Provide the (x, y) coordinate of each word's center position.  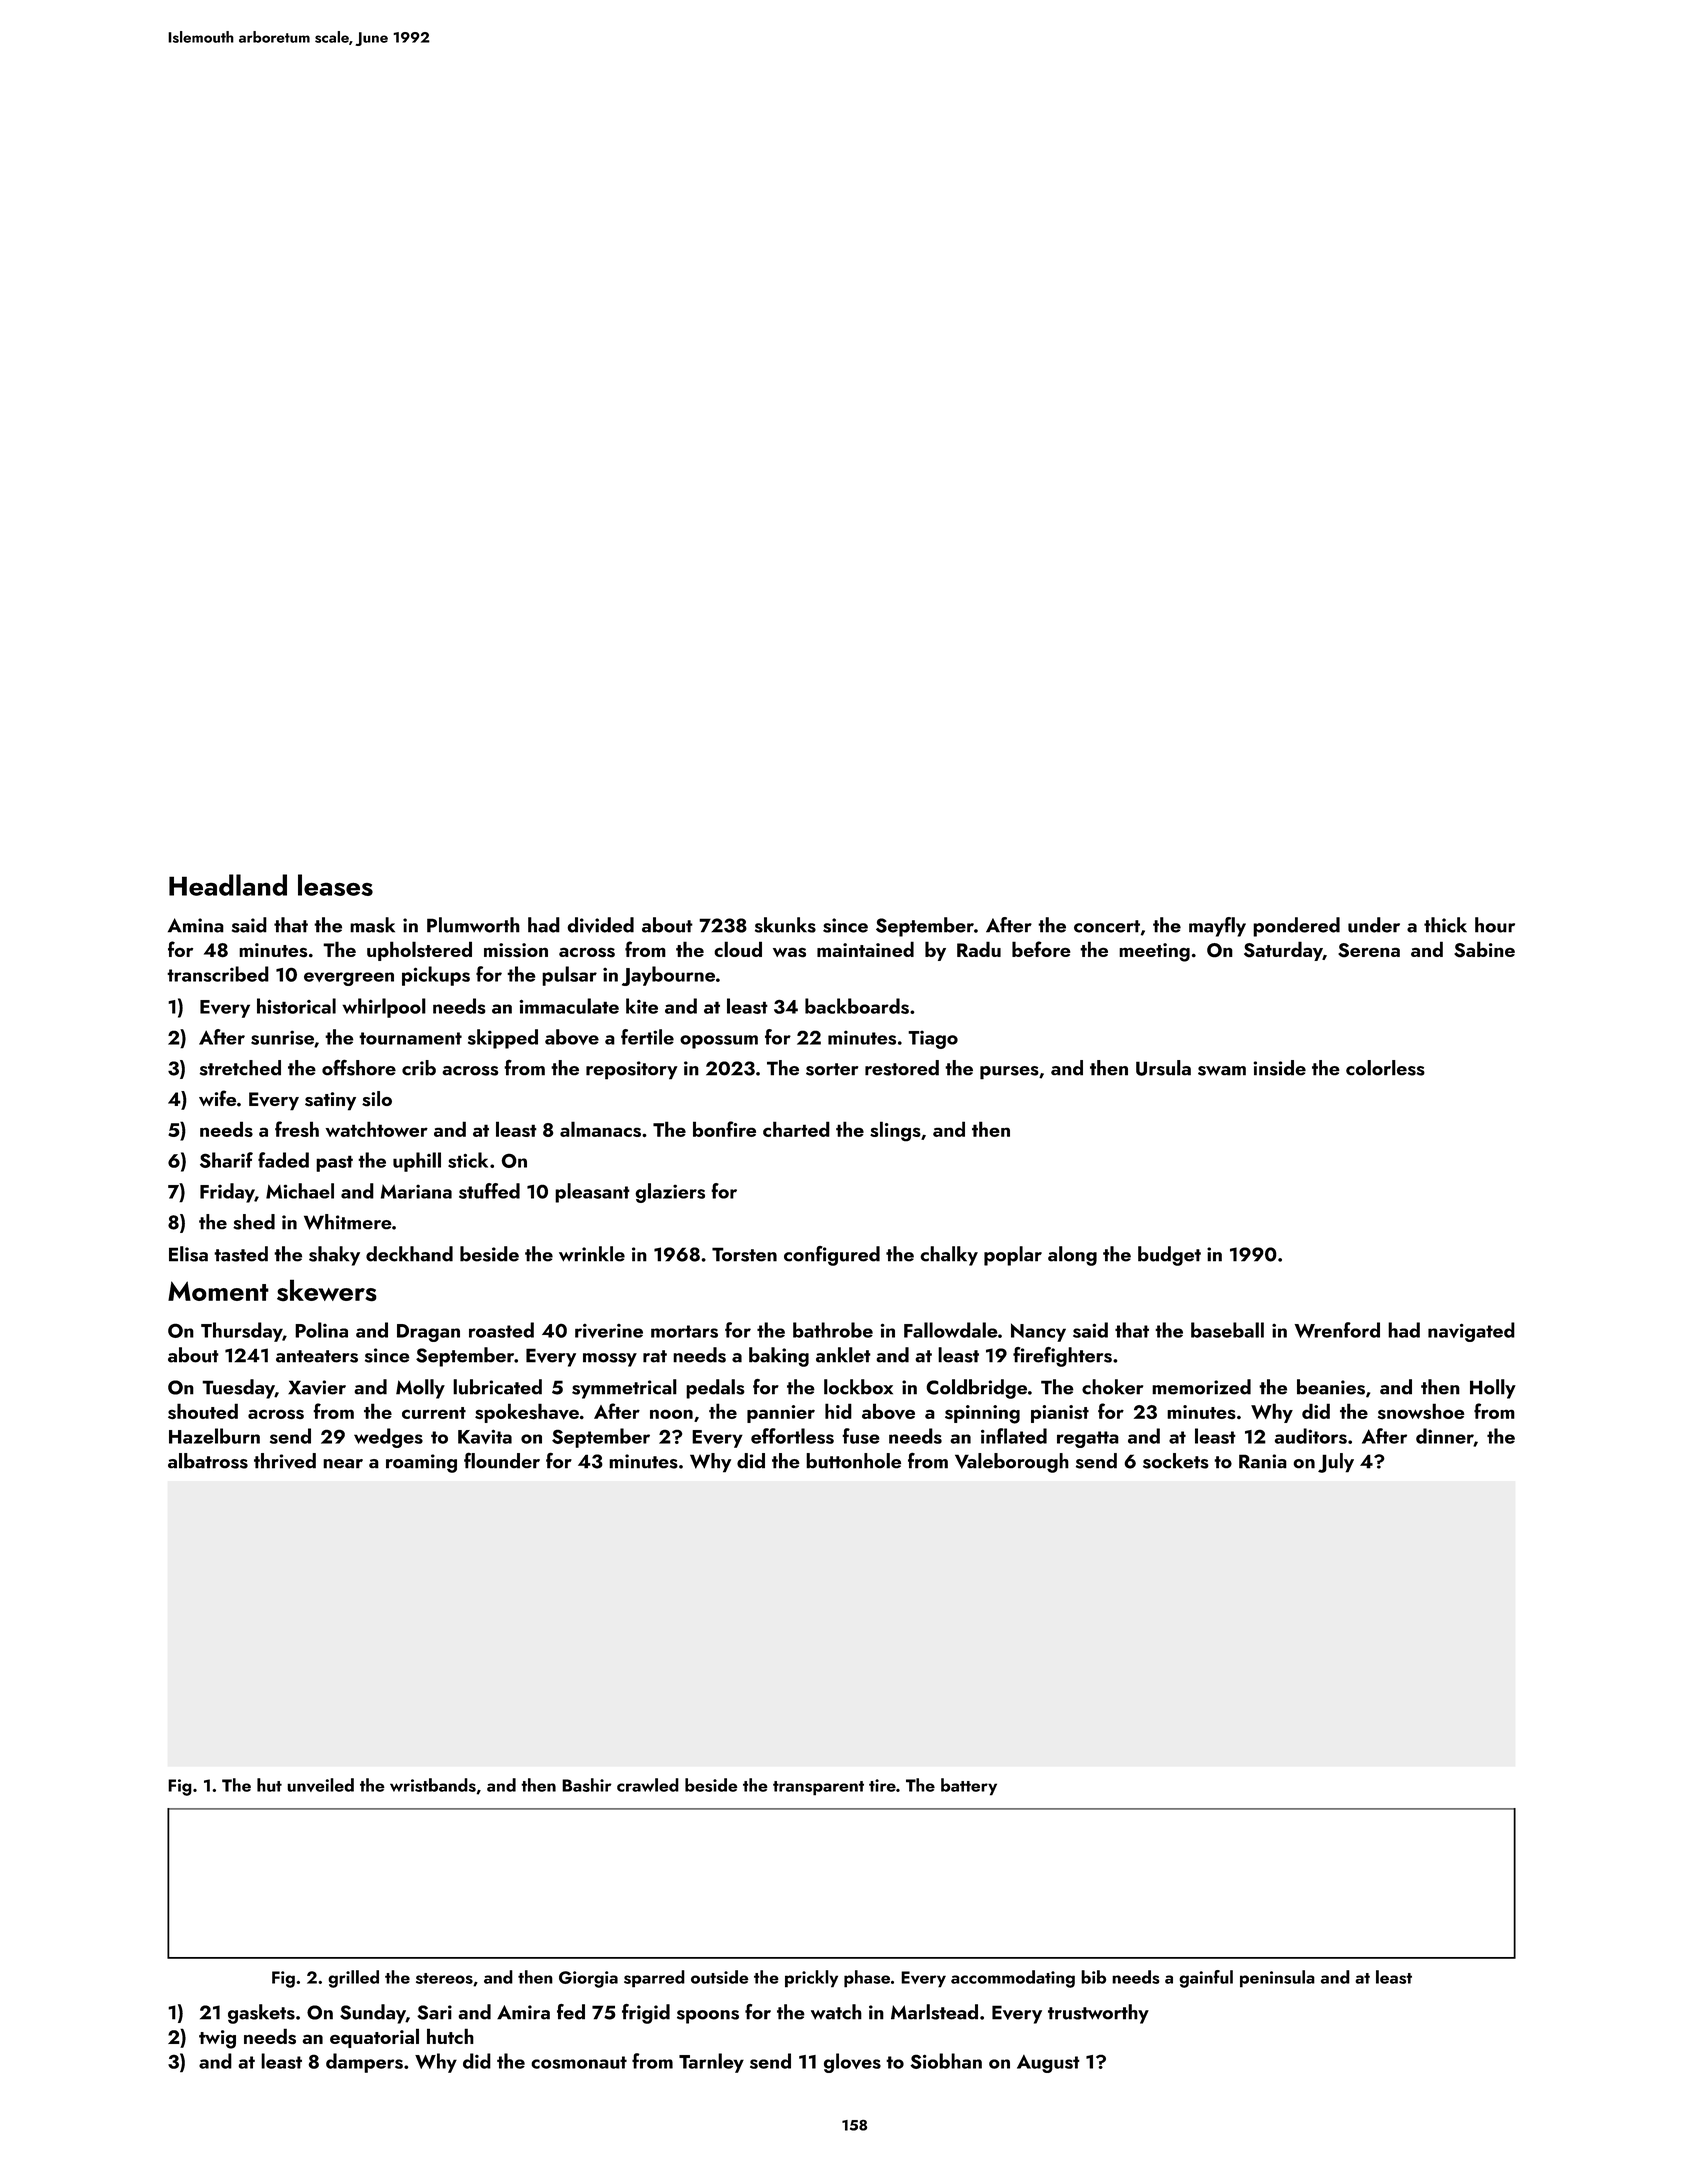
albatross (208, 1461)
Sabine (1484, 949)
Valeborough (1012, 1463)
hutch (450, 2036)
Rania (1263, 1461)
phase (867, 1979)
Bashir (587, 1785)
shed (254, 1222)
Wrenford (1337, 1330)
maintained (865, 949)
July (1336, 1463)
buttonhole (853, 1461)
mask (372, 925)
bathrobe (833, 1330)
